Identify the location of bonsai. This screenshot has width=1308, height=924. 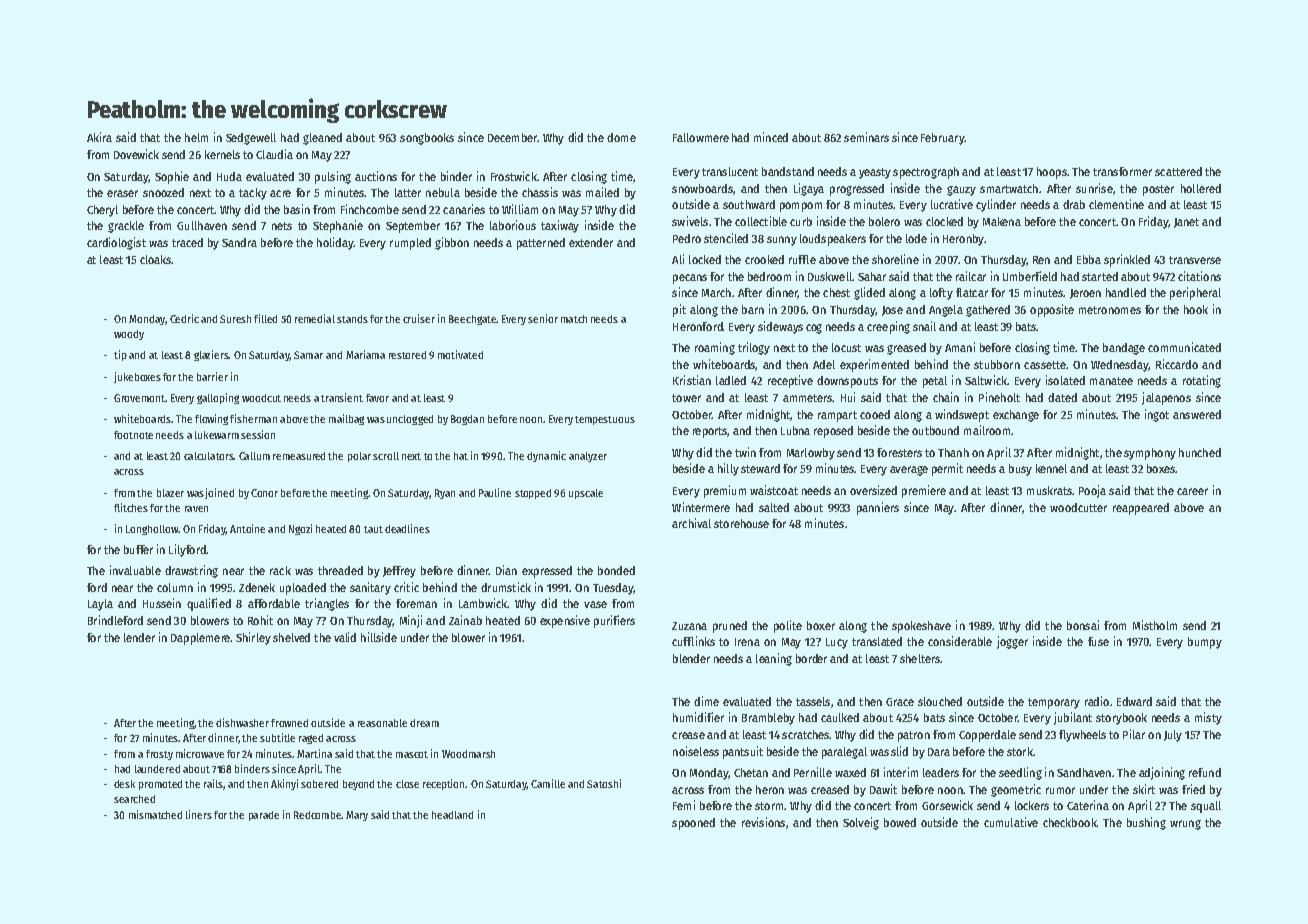
(1083, 625).
